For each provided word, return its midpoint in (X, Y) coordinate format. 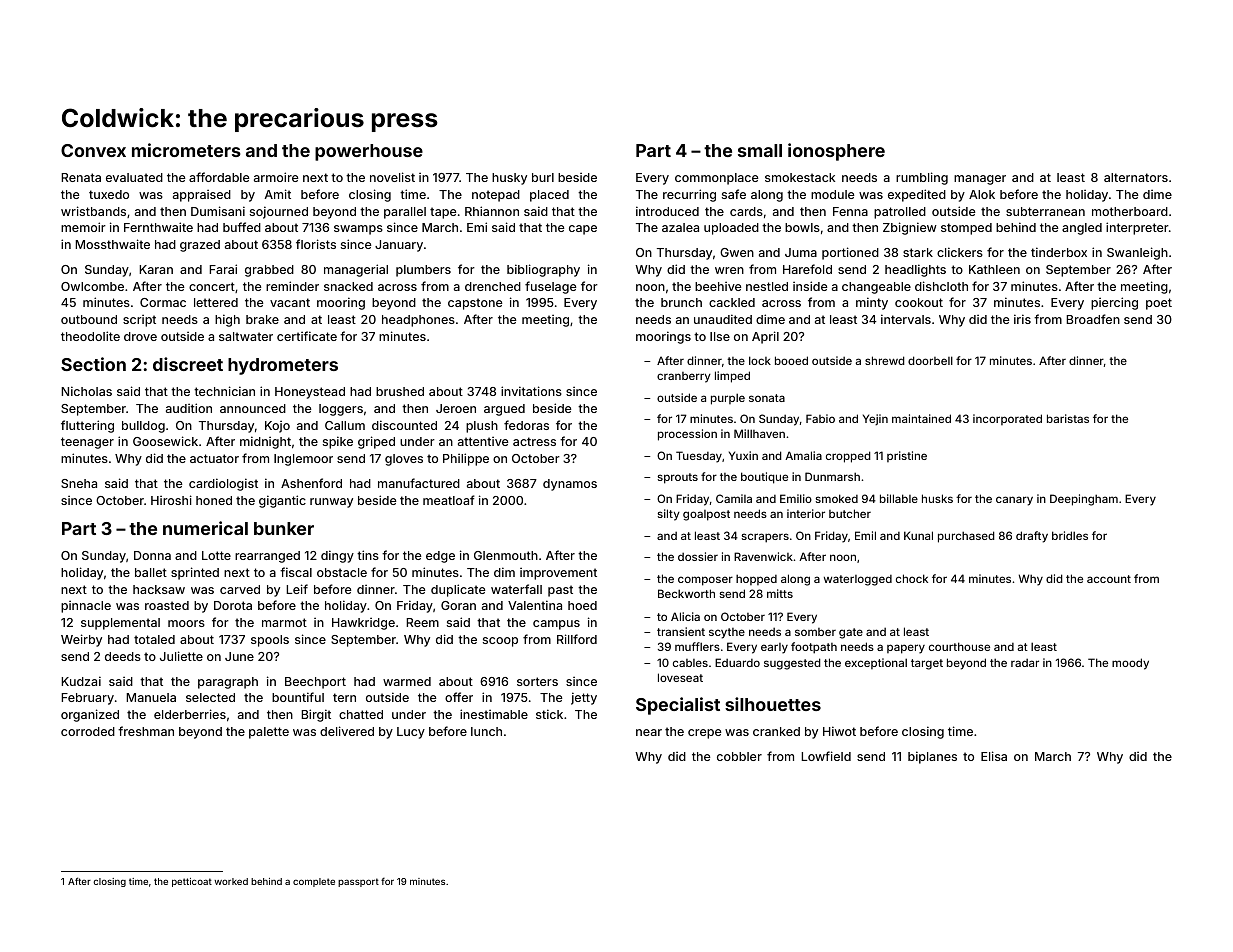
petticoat (192, 882)
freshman (146, 731)
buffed (242, 227)
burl (543, 177)
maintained (921, 418)
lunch (486, 731)
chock (912, 578)
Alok (982, 194)
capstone (475, 304)
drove (140, 336)
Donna (152, 555)
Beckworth (686, 593)
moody (1130, 664)
